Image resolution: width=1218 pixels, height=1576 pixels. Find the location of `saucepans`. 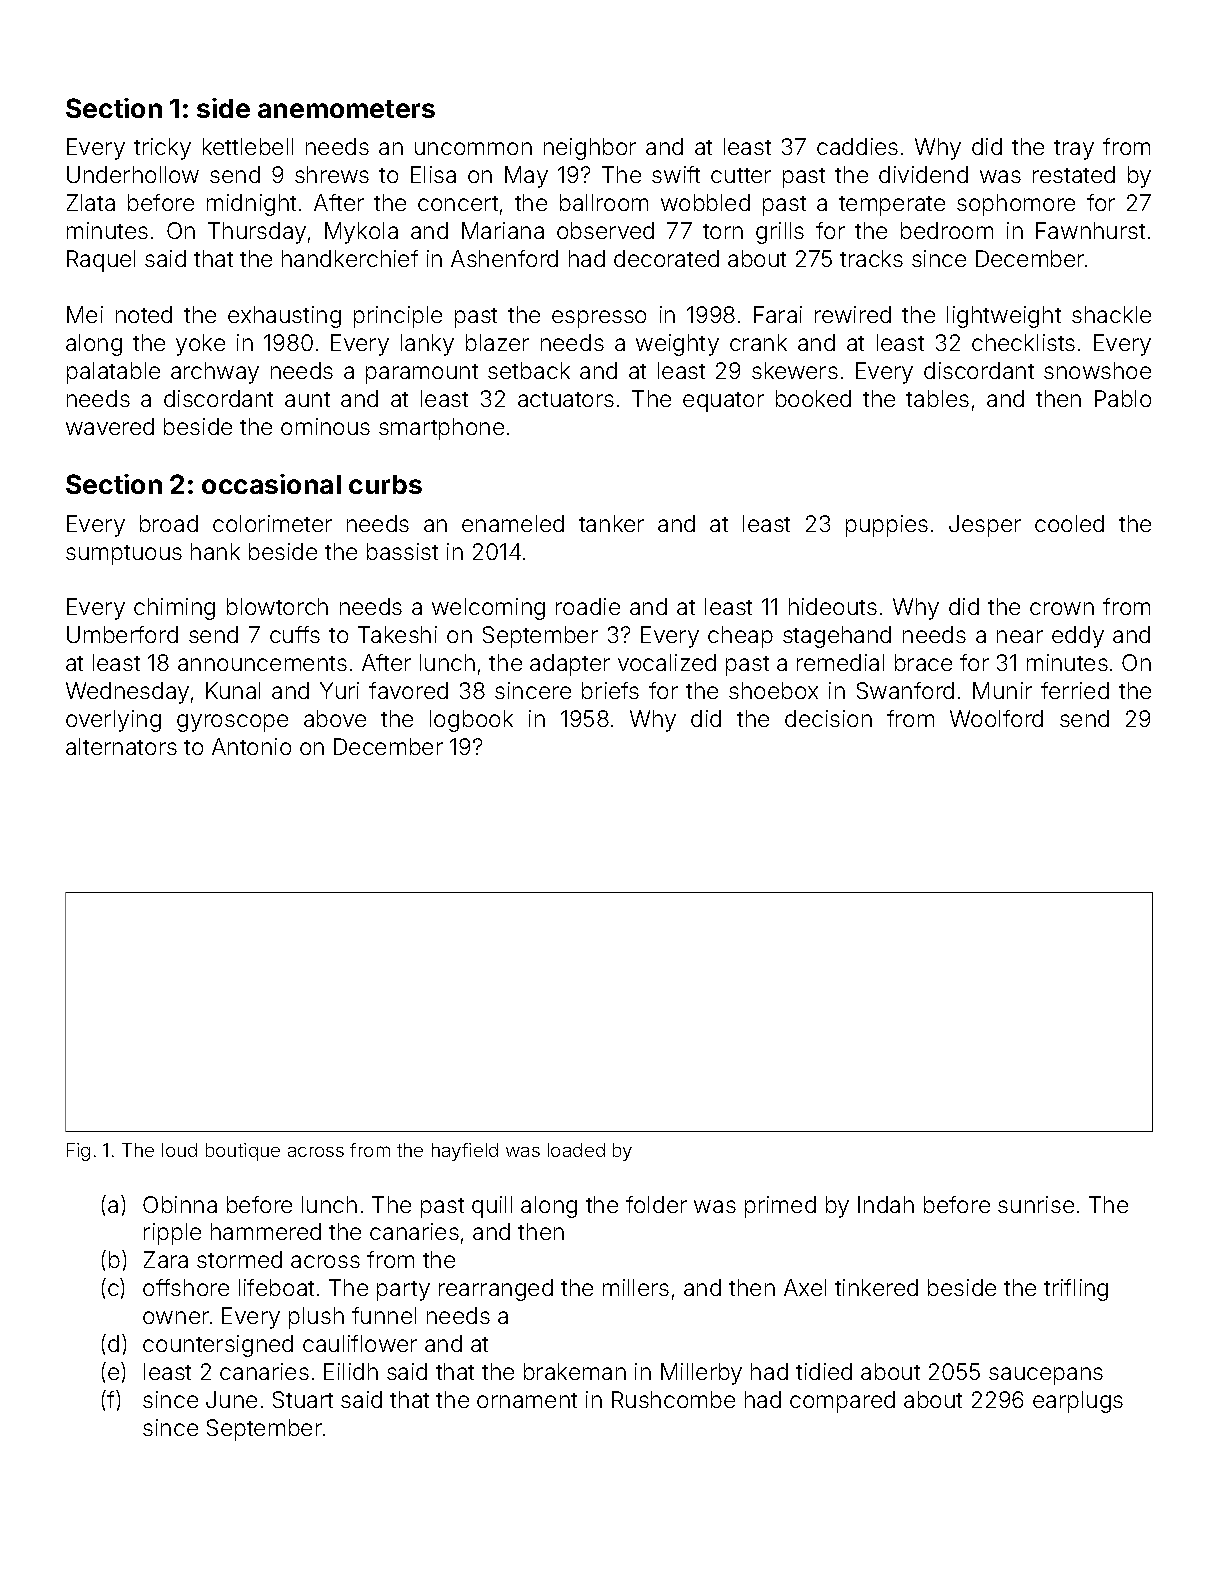

saucepans is located at coordinates (1046, 1376).
